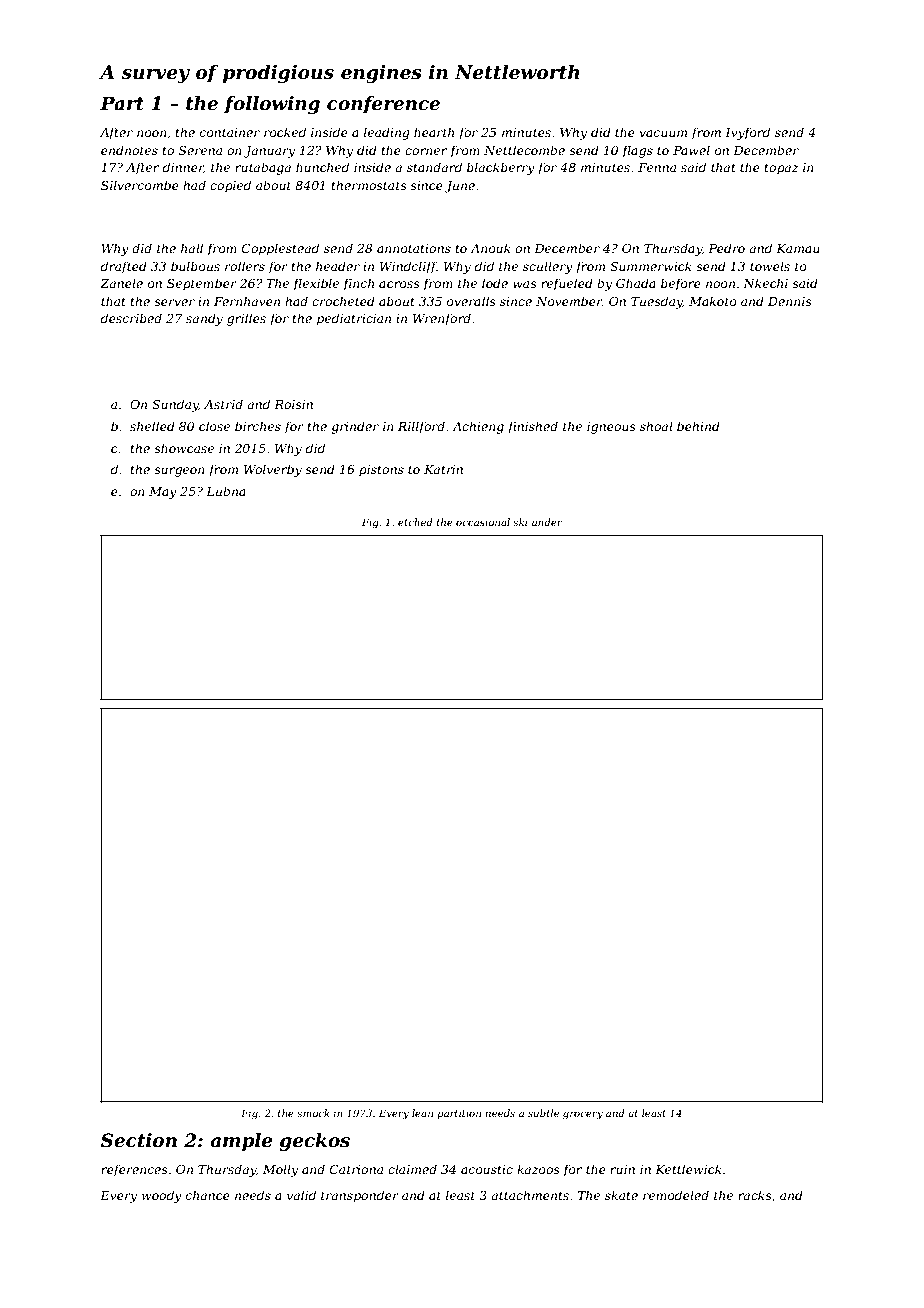 The image size is (924, 1308). What do you see at coordinates (755, 1195) in the document?
I see `racks` at bounding box center [755, 1195].
